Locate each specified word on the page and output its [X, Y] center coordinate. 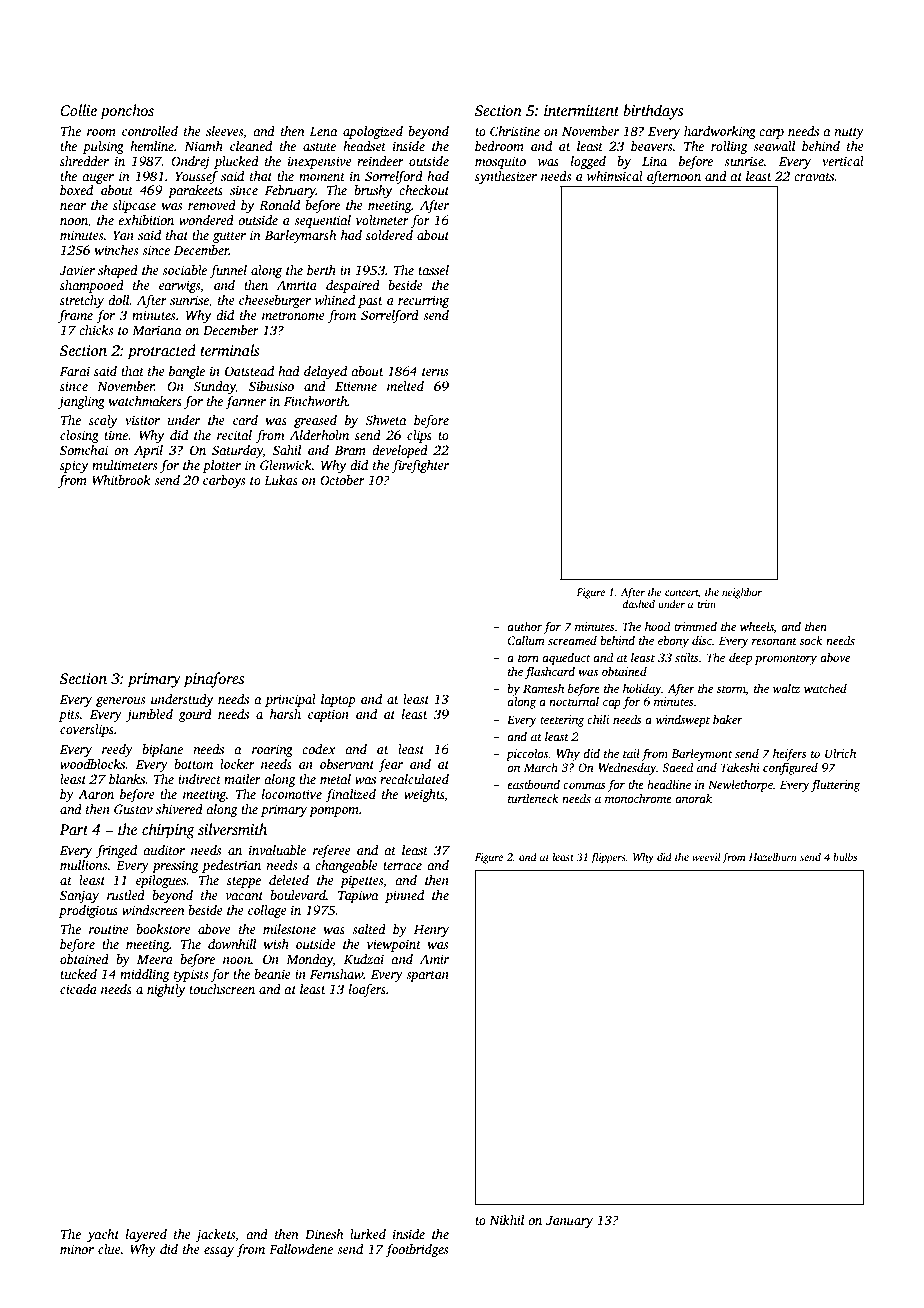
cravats [814, 177]
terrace [402, 866]
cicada [78, 989]
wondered [206, 220]
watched [825, 688]
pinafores [214, 680]
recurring [423, 301]
